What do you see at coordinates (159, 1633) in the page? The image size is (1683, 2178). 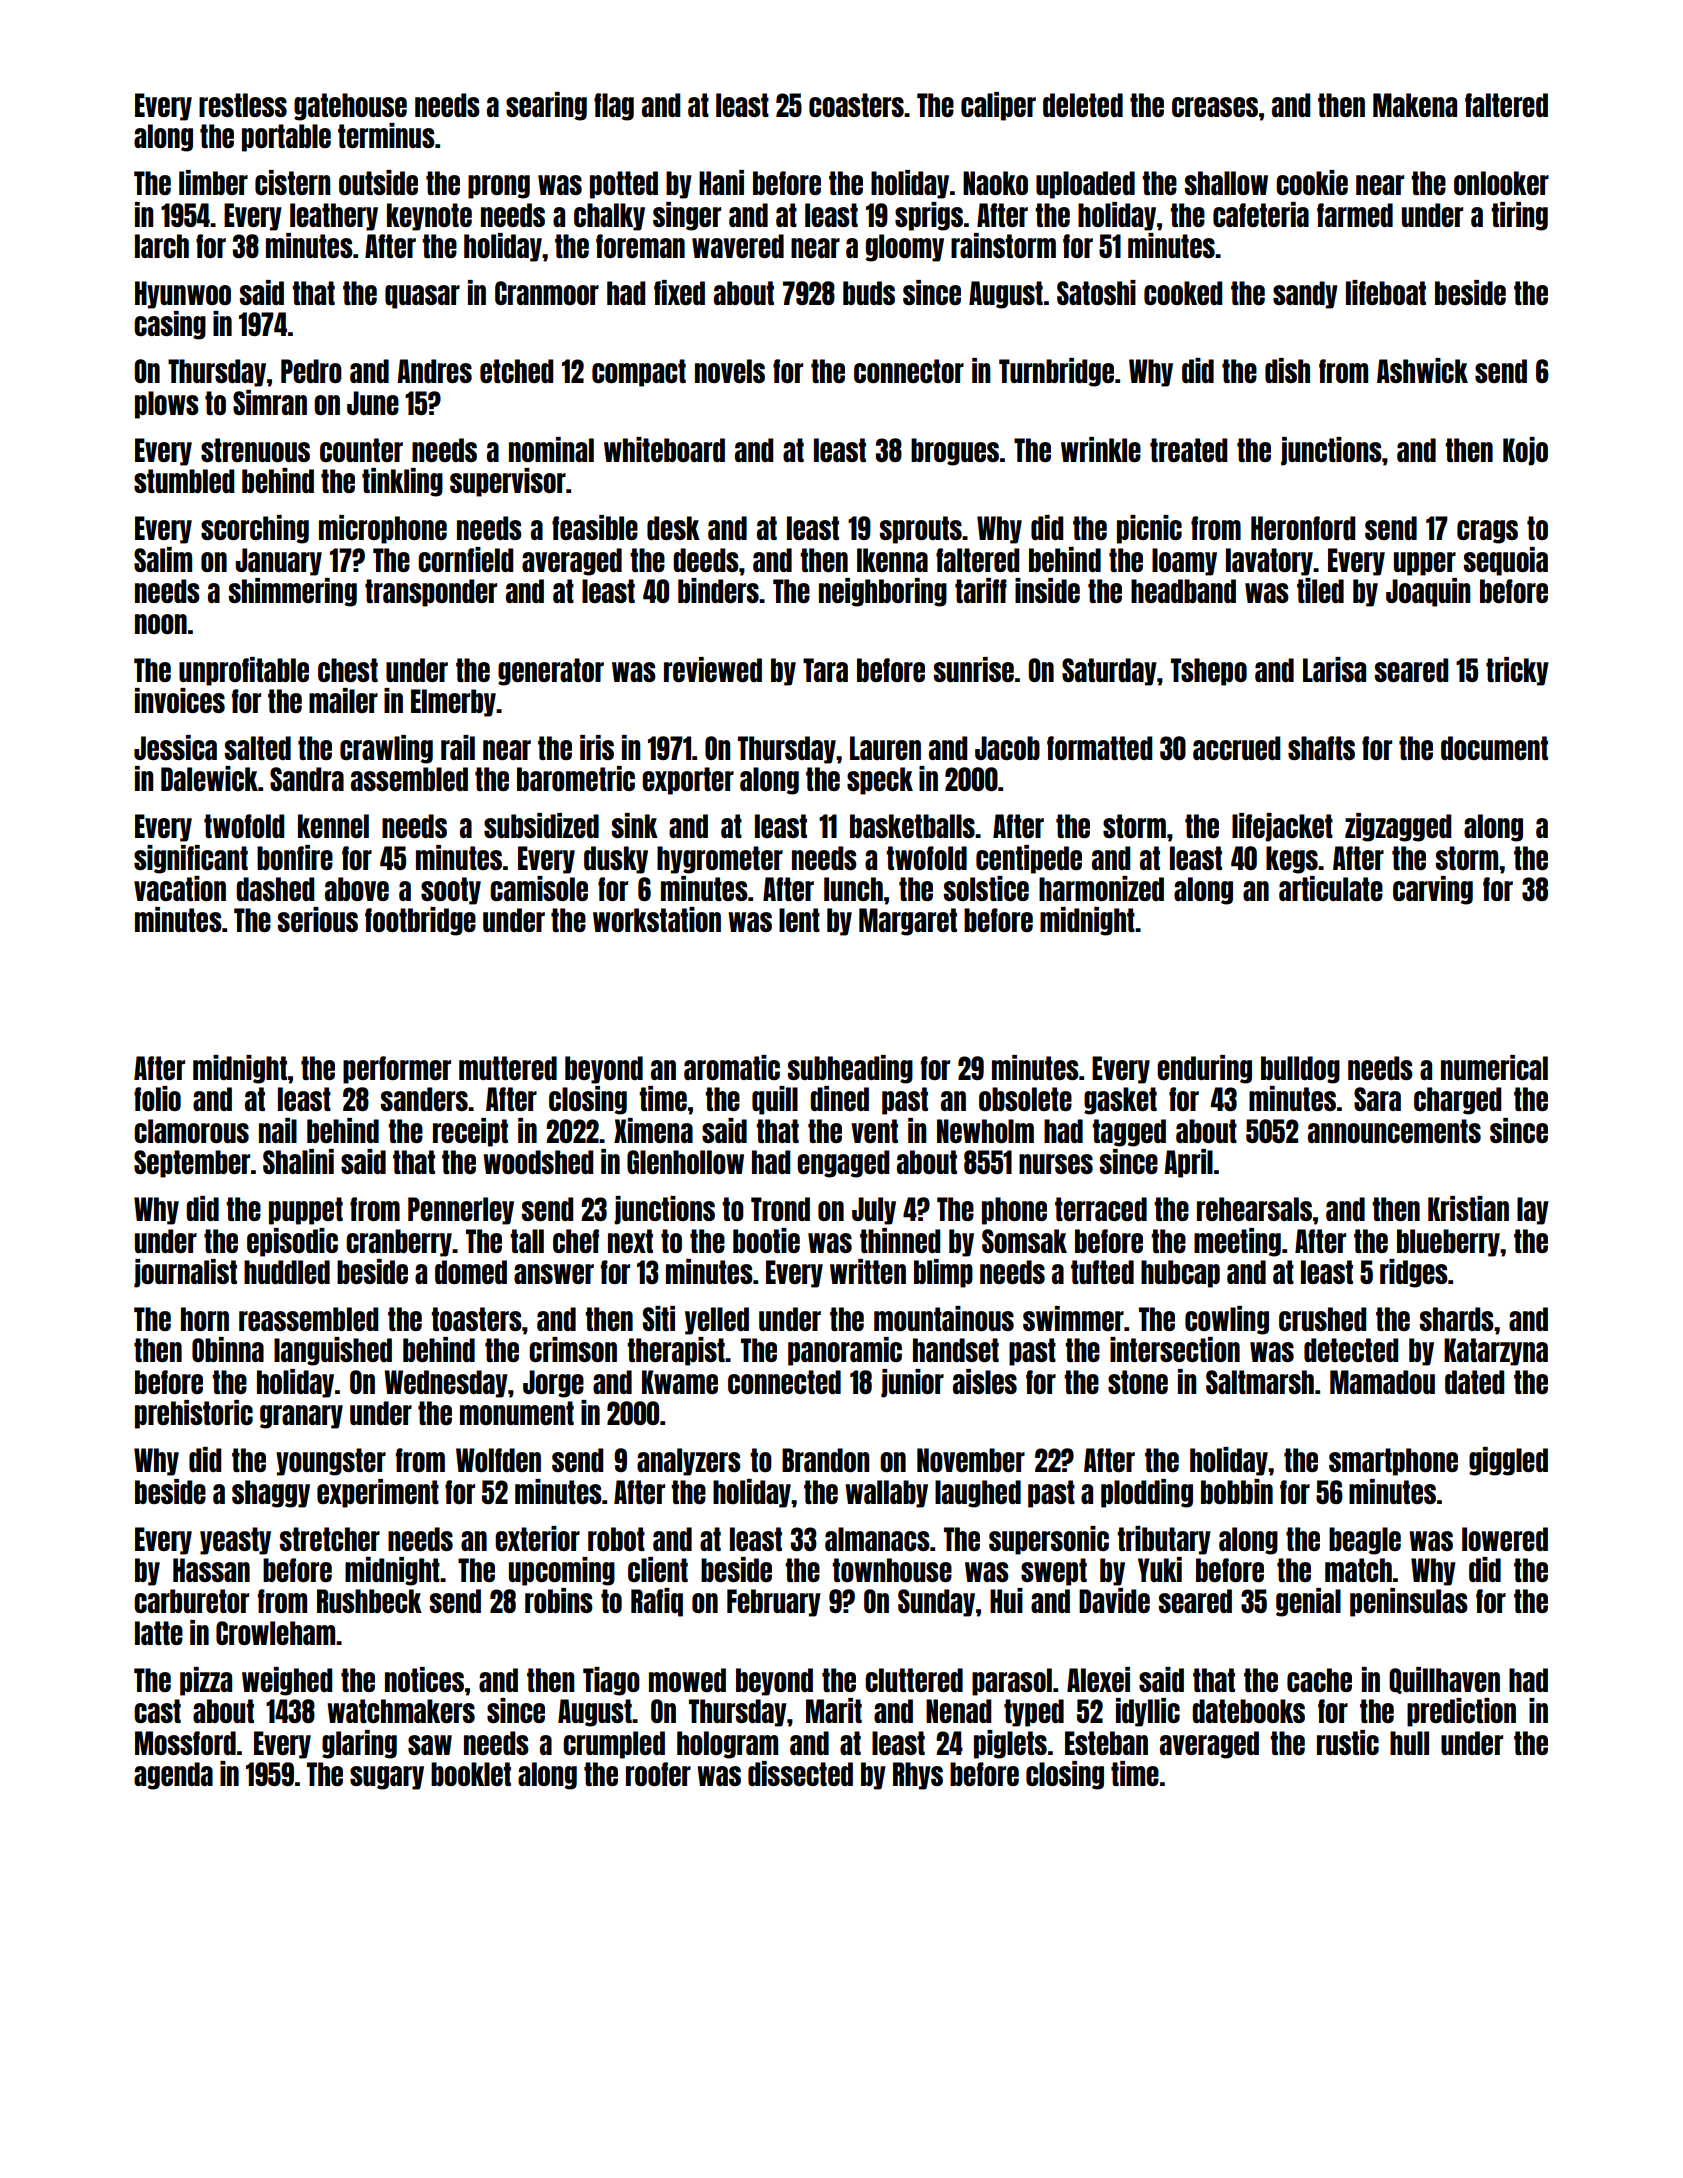 I see `latte` at bounding box center [159, 1633].
